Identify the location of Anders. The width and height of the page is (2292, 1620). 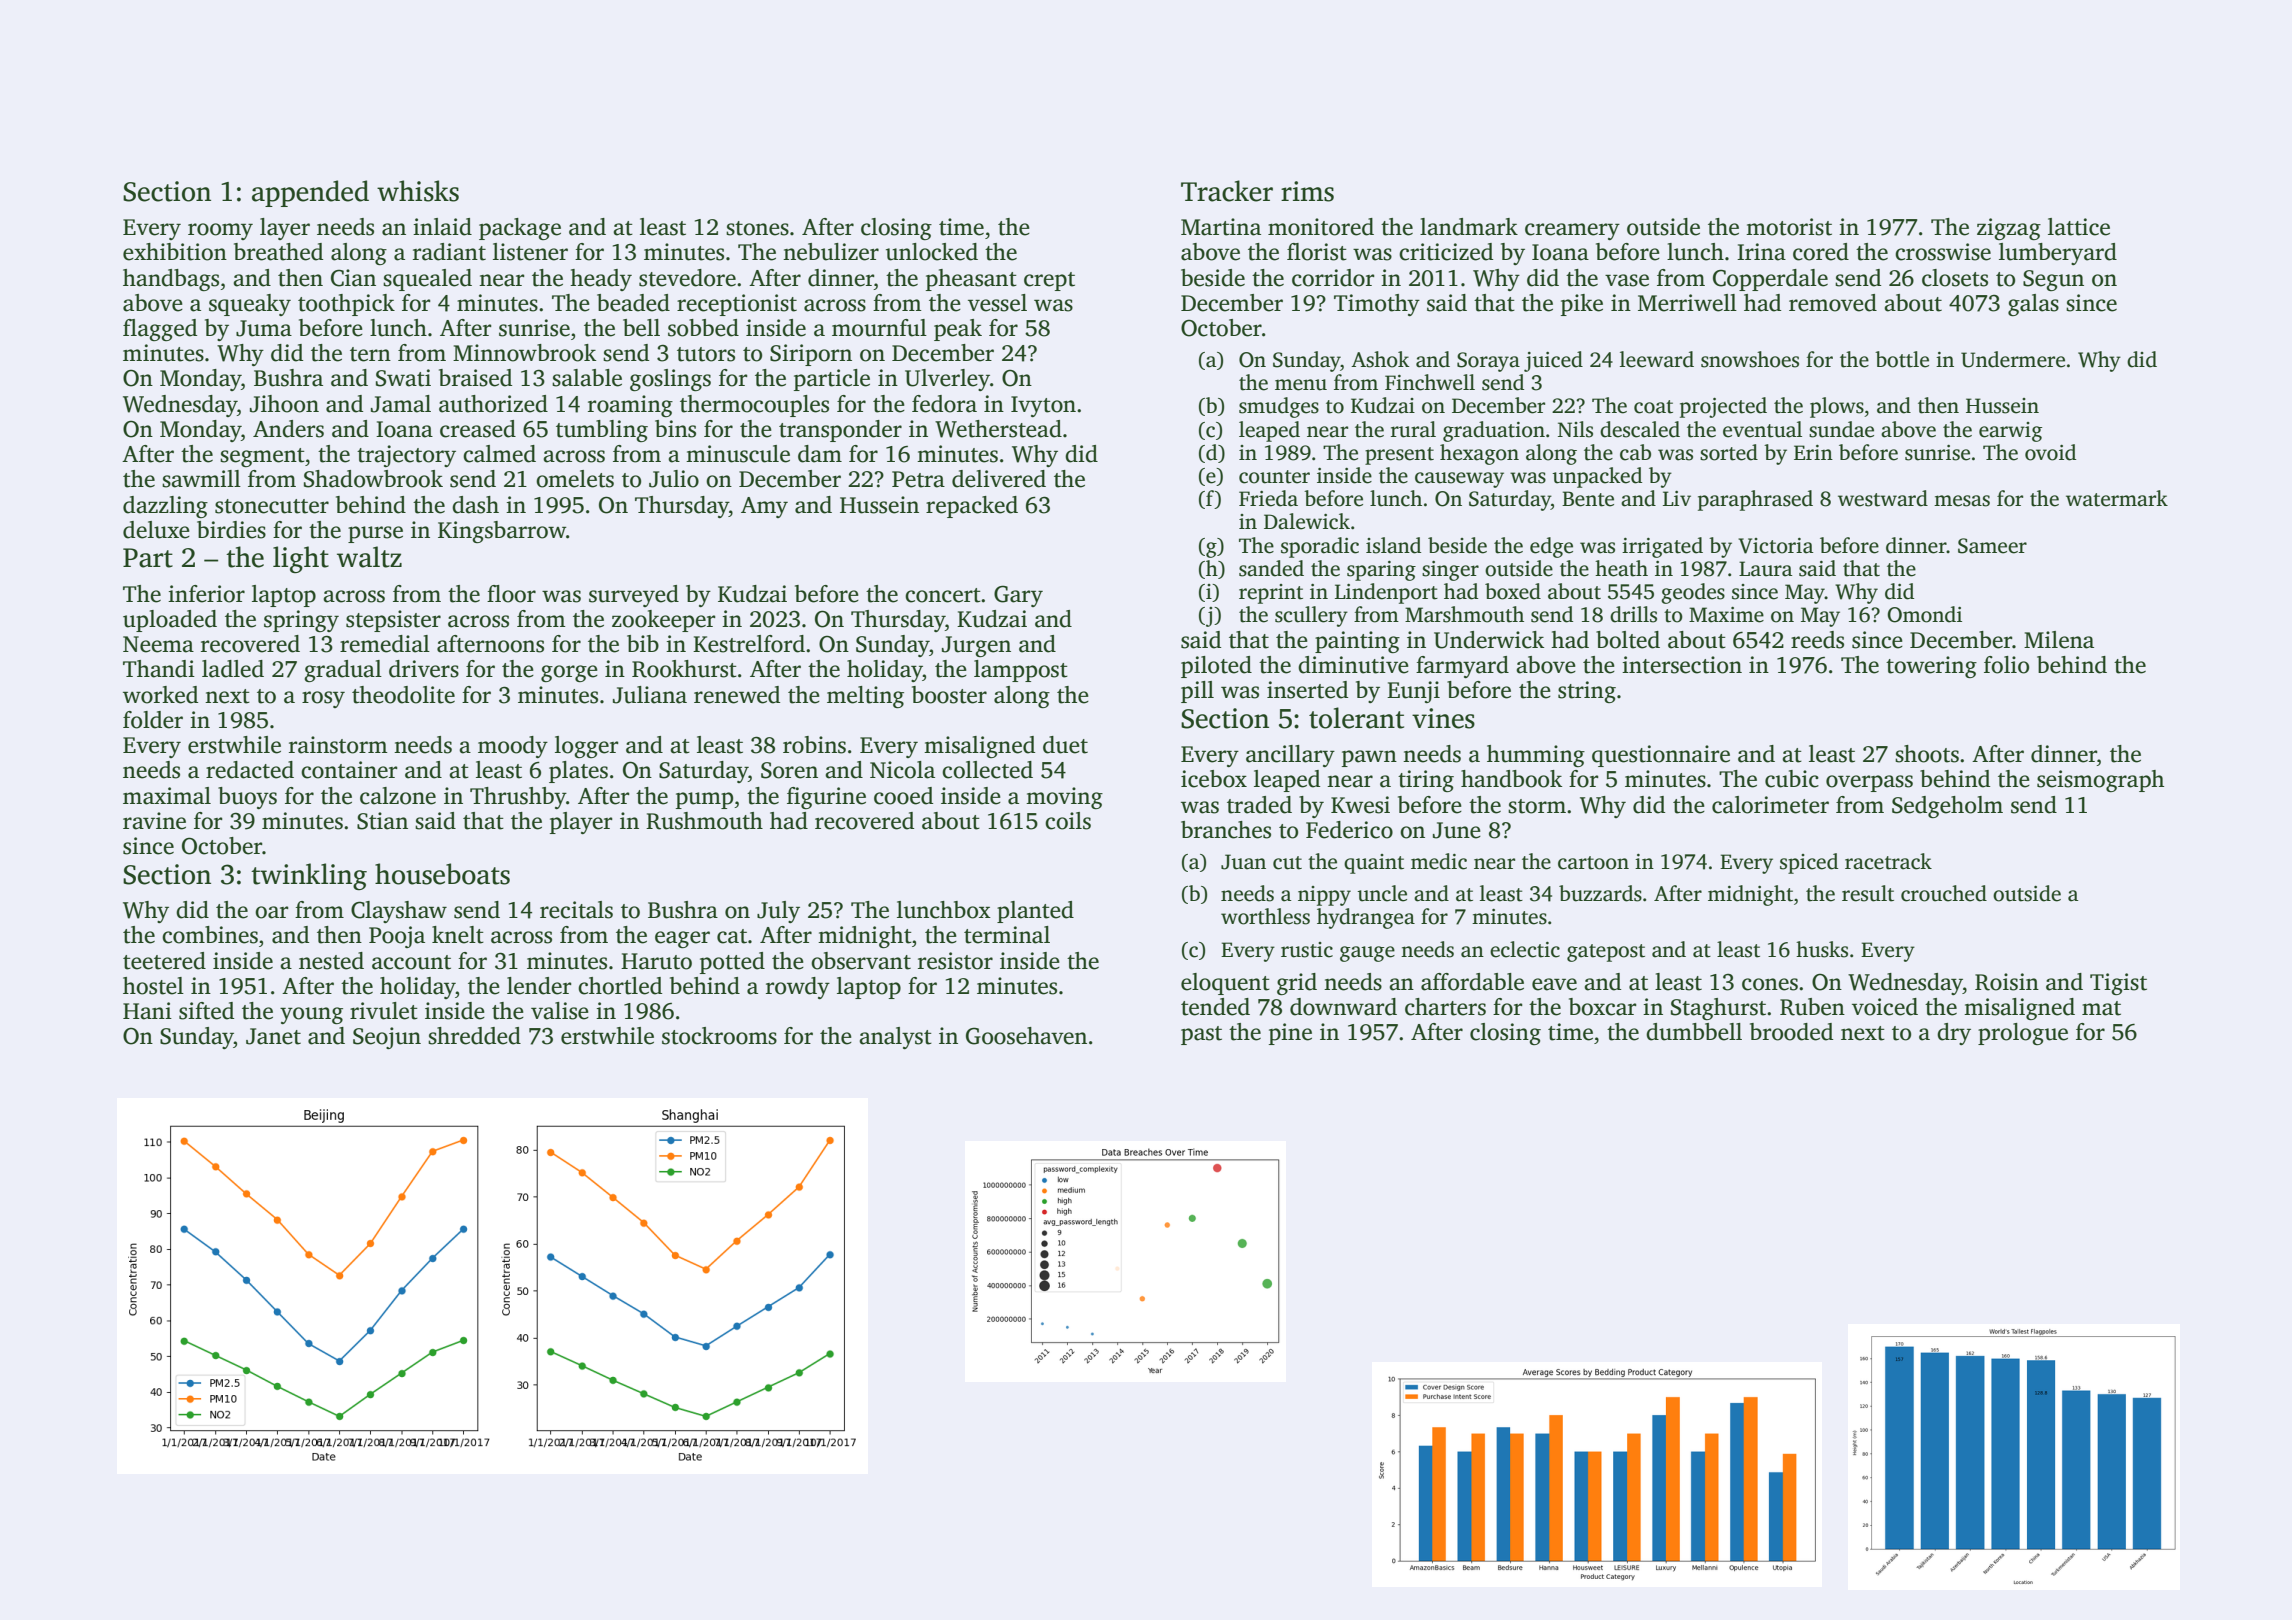
(288, 429).
